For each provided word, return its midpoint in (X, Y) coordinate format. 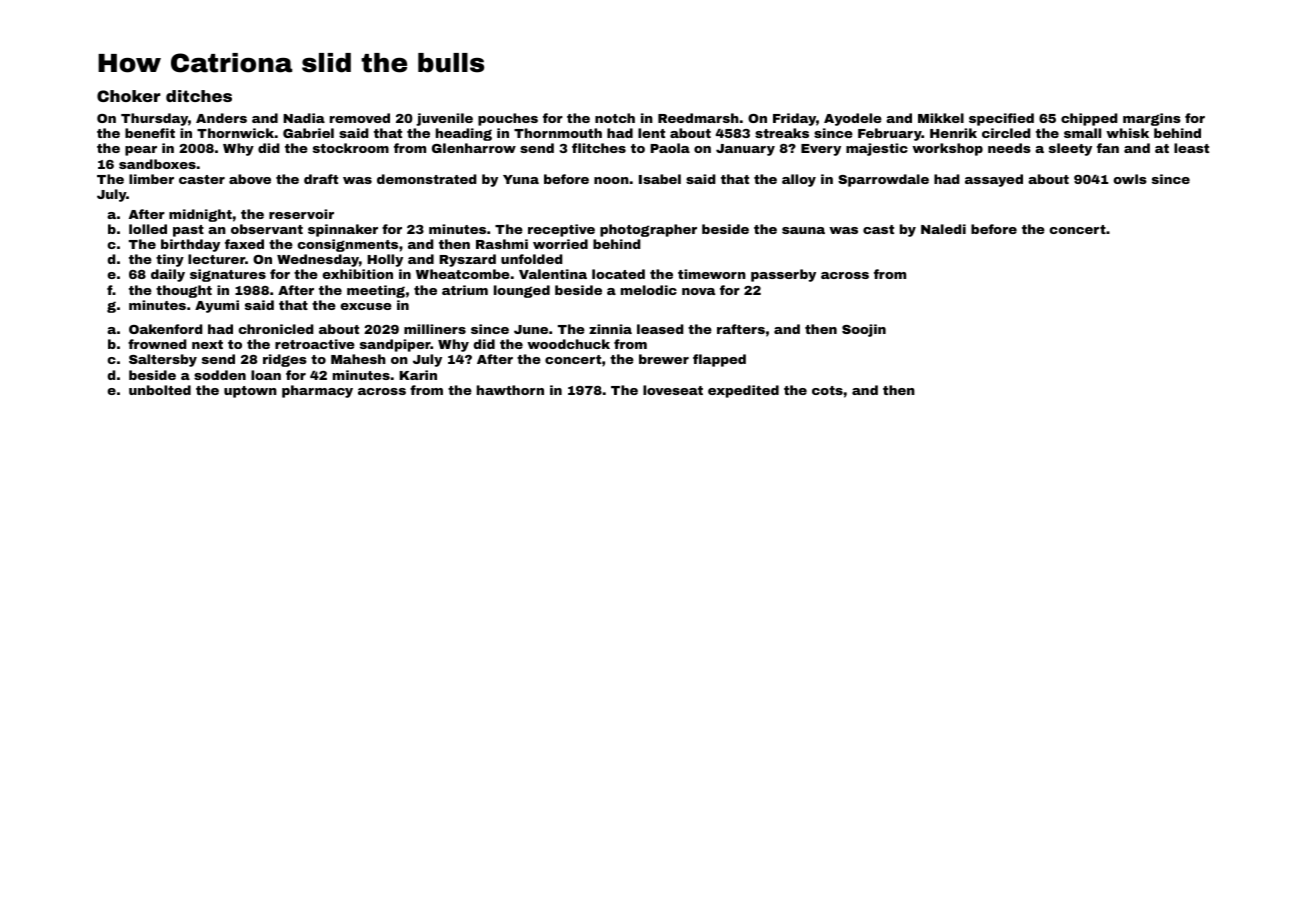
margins (1152, 119)
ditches (199, 96)
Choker (129, 96)
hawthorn (510, 390)
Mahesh (358, 359)
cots (827, 390)
